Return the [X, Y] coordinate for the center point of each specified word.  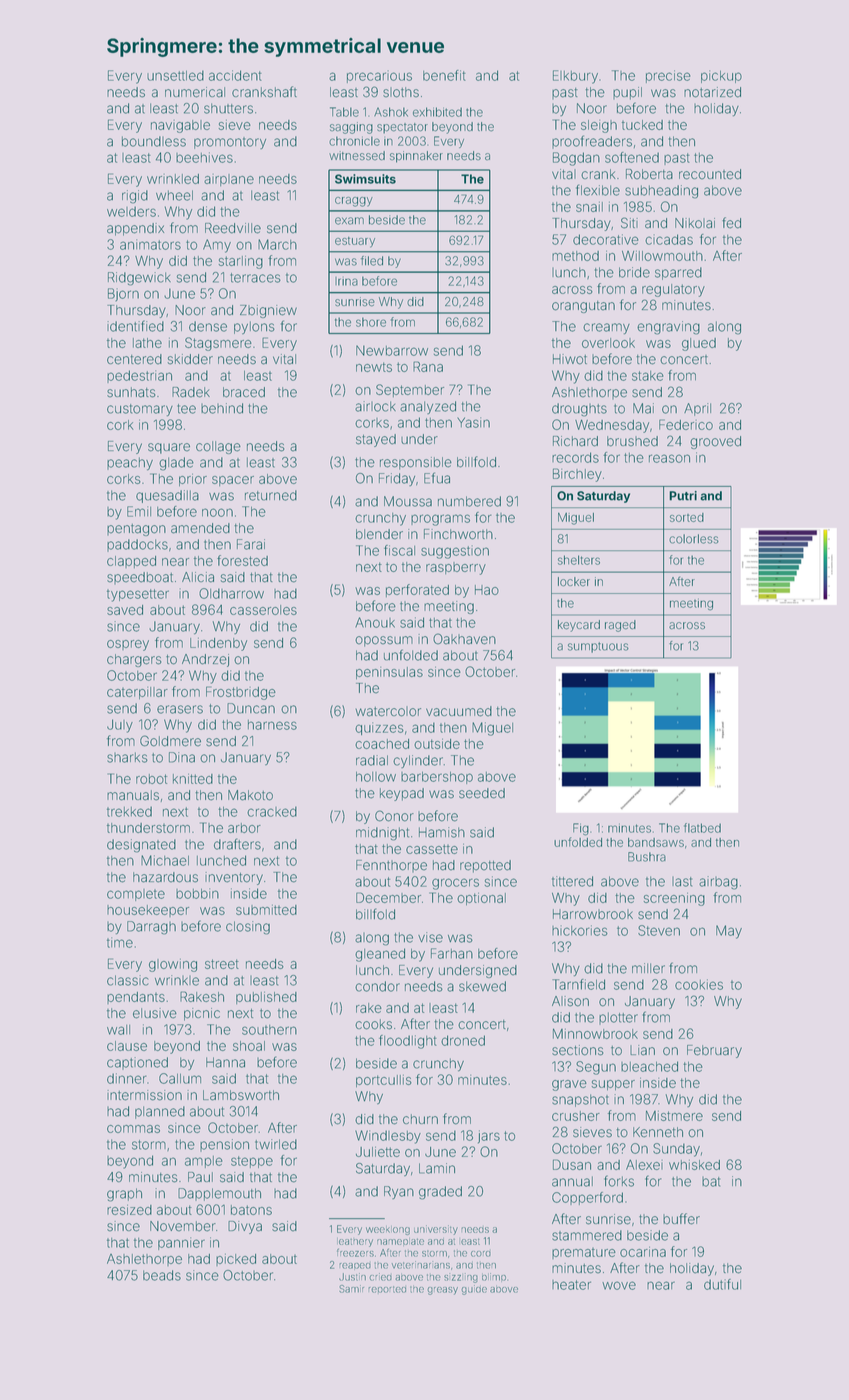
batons [251, 1210]
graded [440, 1193]
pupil [627, 93]
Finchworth [458, 534]
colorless [694, 539]
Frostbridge [241, 693]
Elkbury [575, 77]
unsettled [175, 75]
